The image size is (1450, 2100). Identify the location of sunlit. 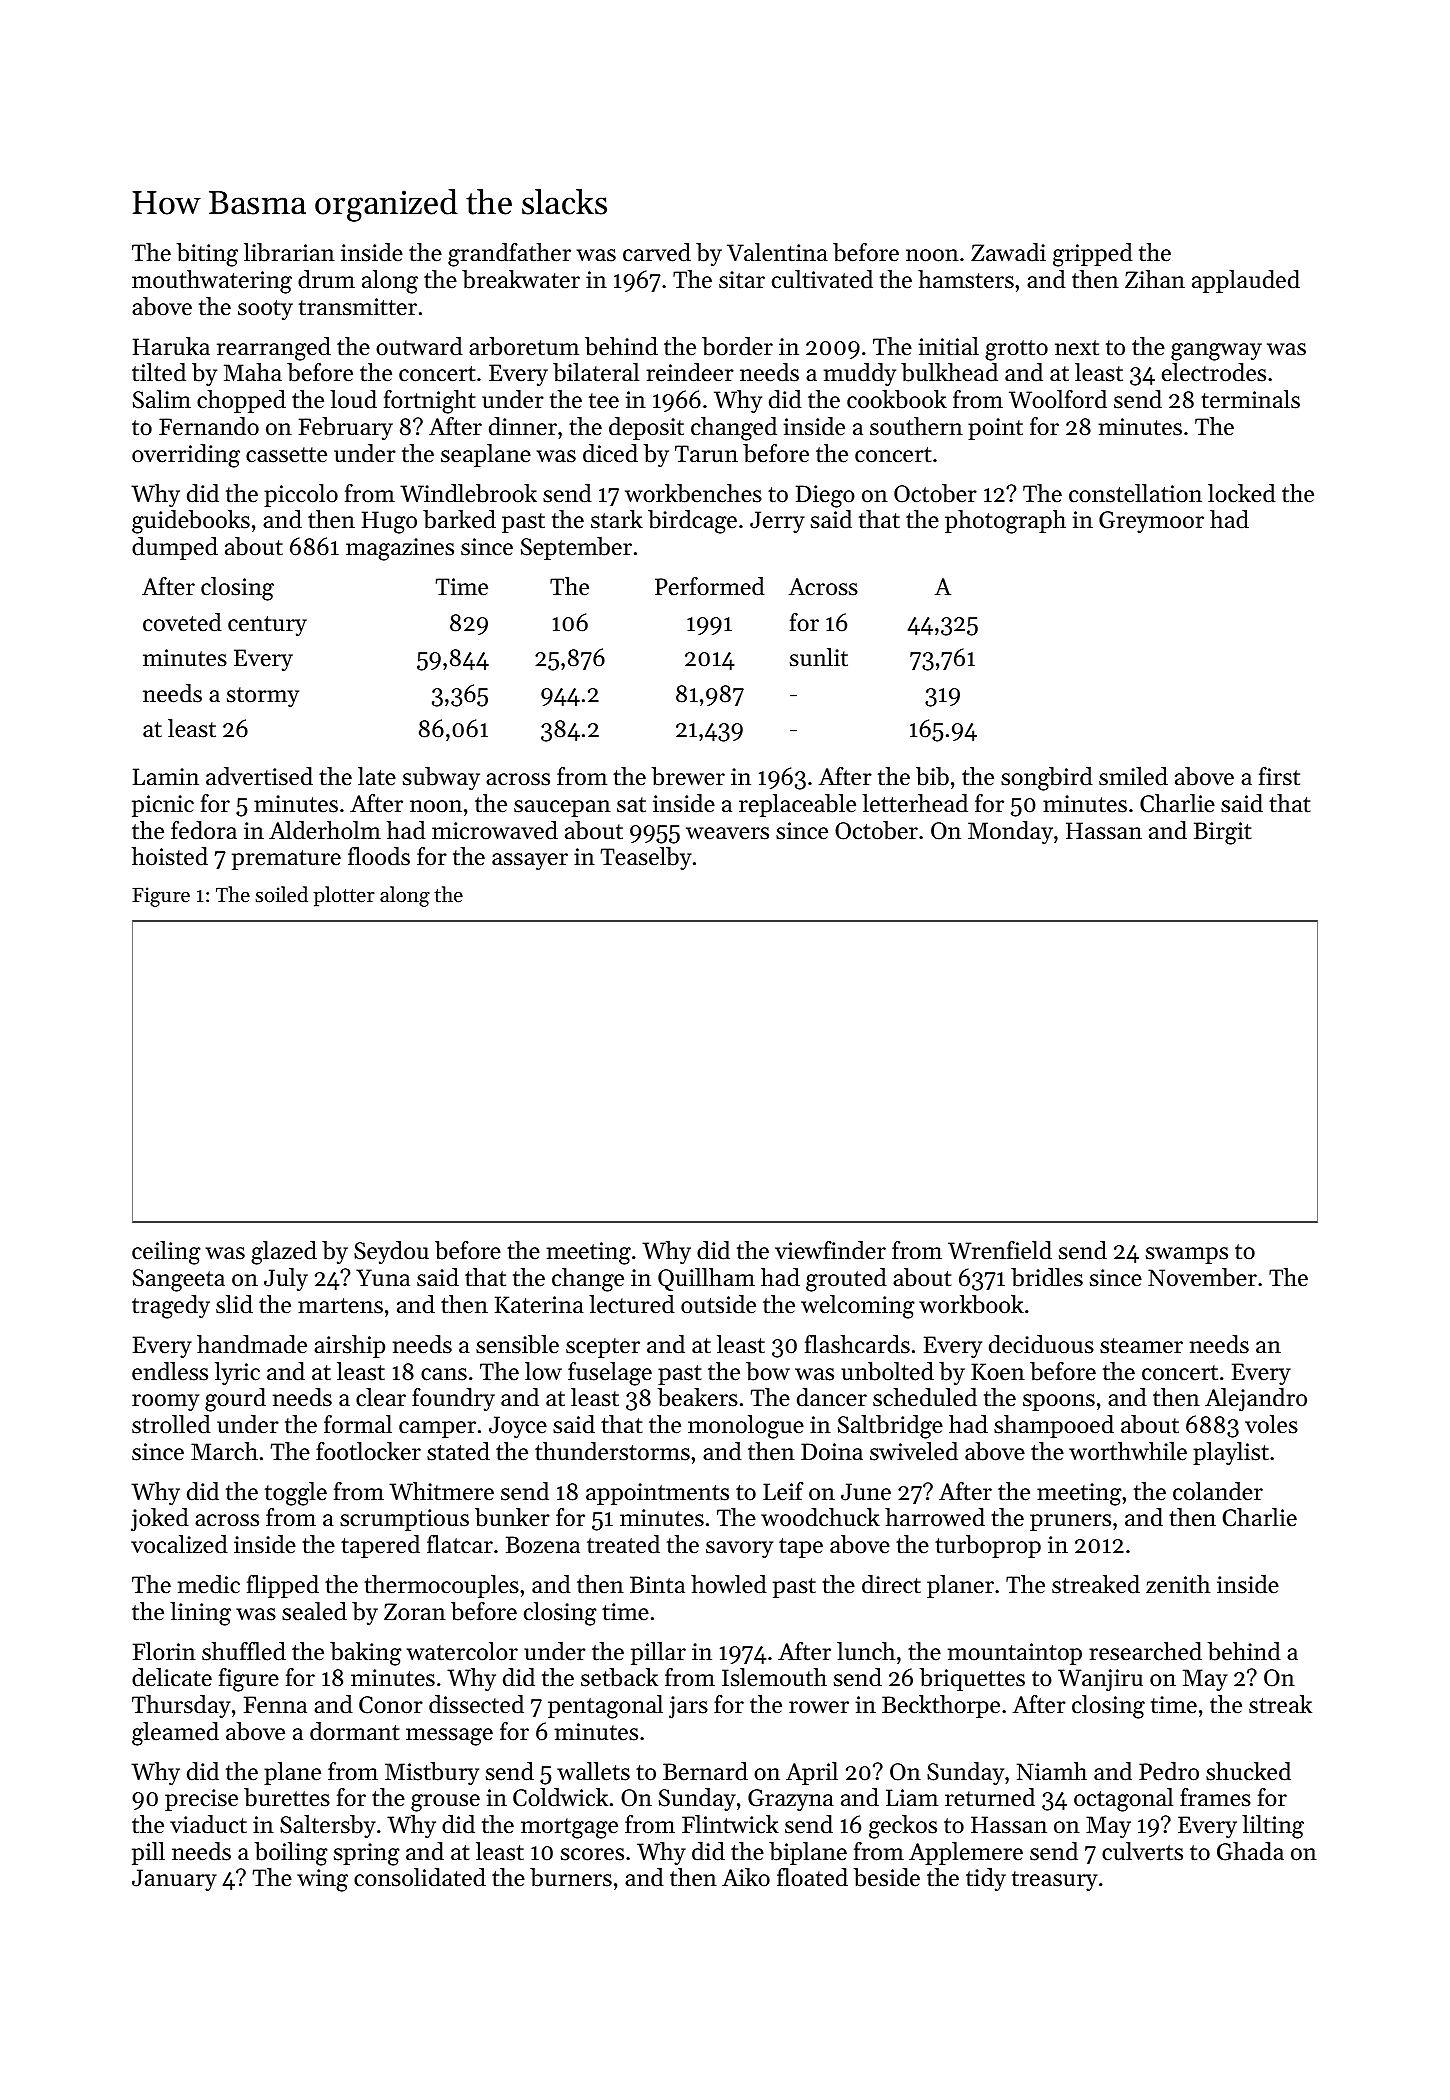
(819, 657).
